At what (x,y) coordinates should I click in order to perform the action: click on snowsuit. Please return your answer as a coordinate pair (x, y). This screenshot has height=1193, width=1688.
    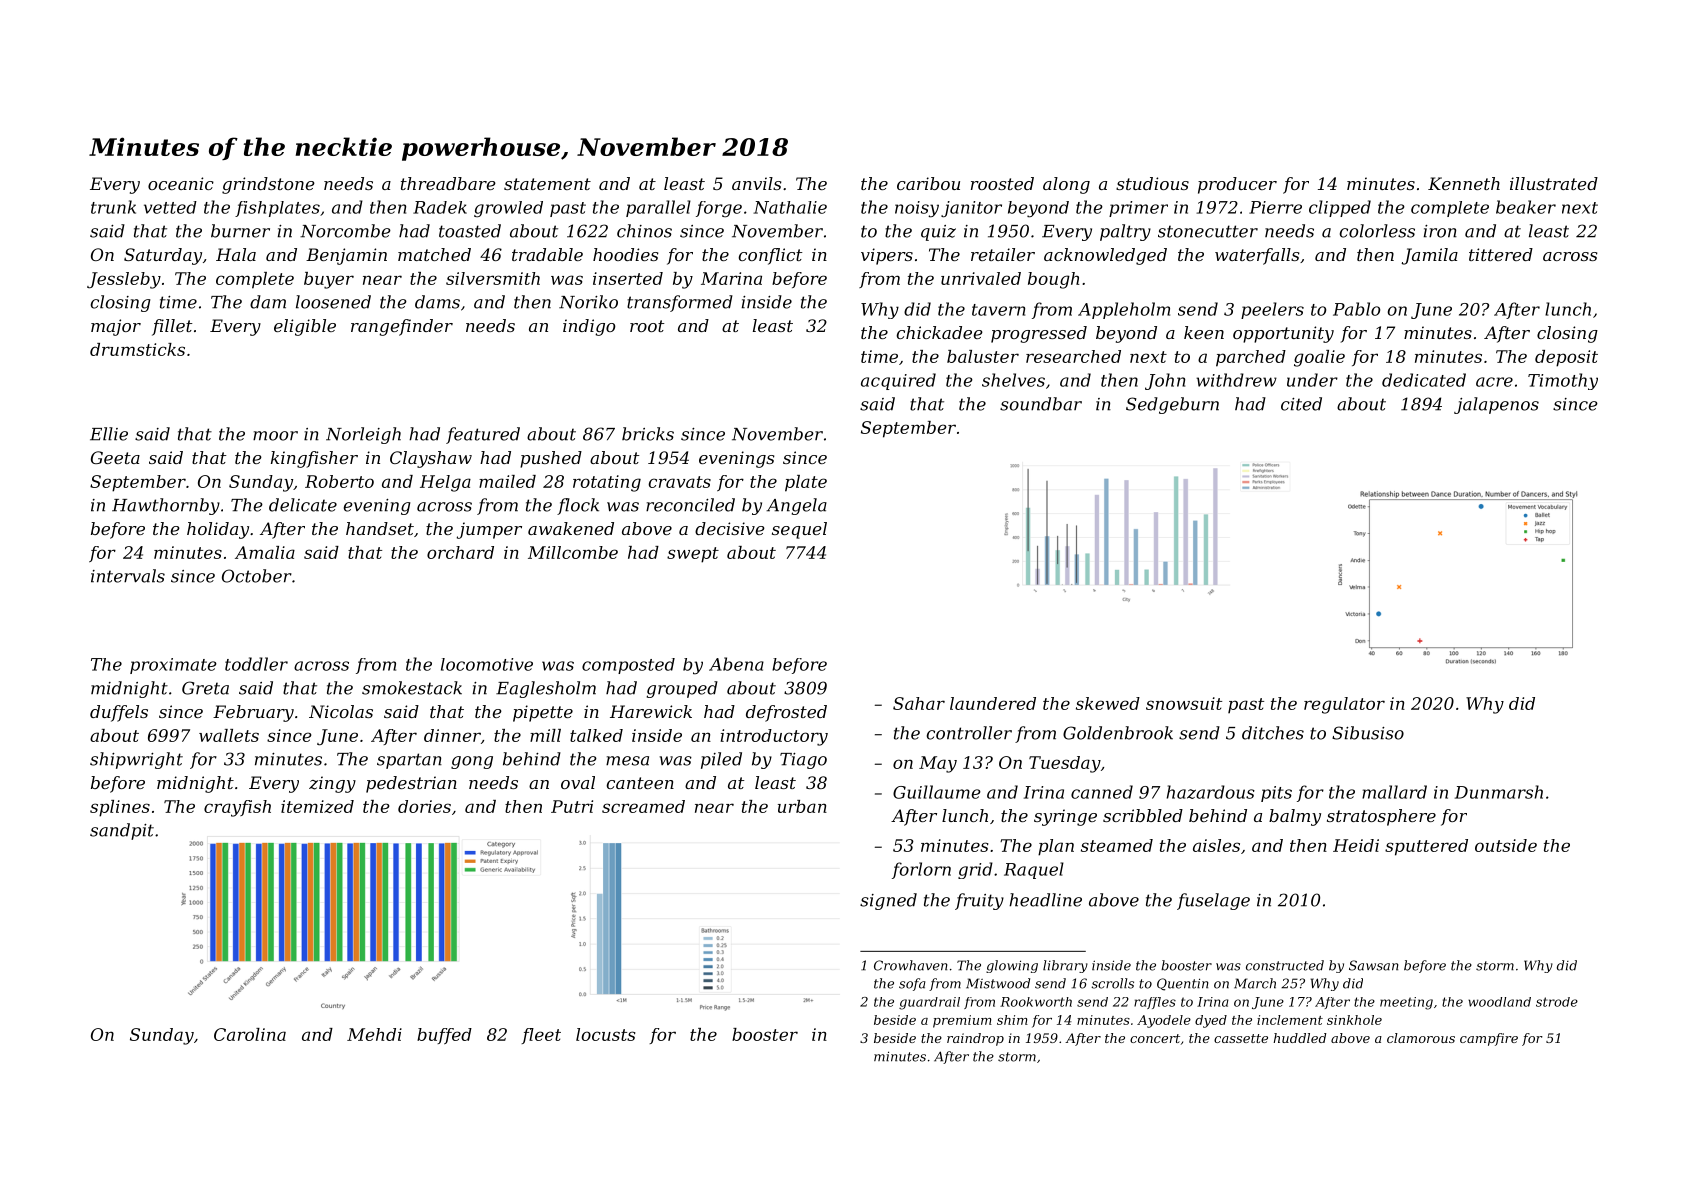
    Looking at the image, I should click on (1184, 703).
